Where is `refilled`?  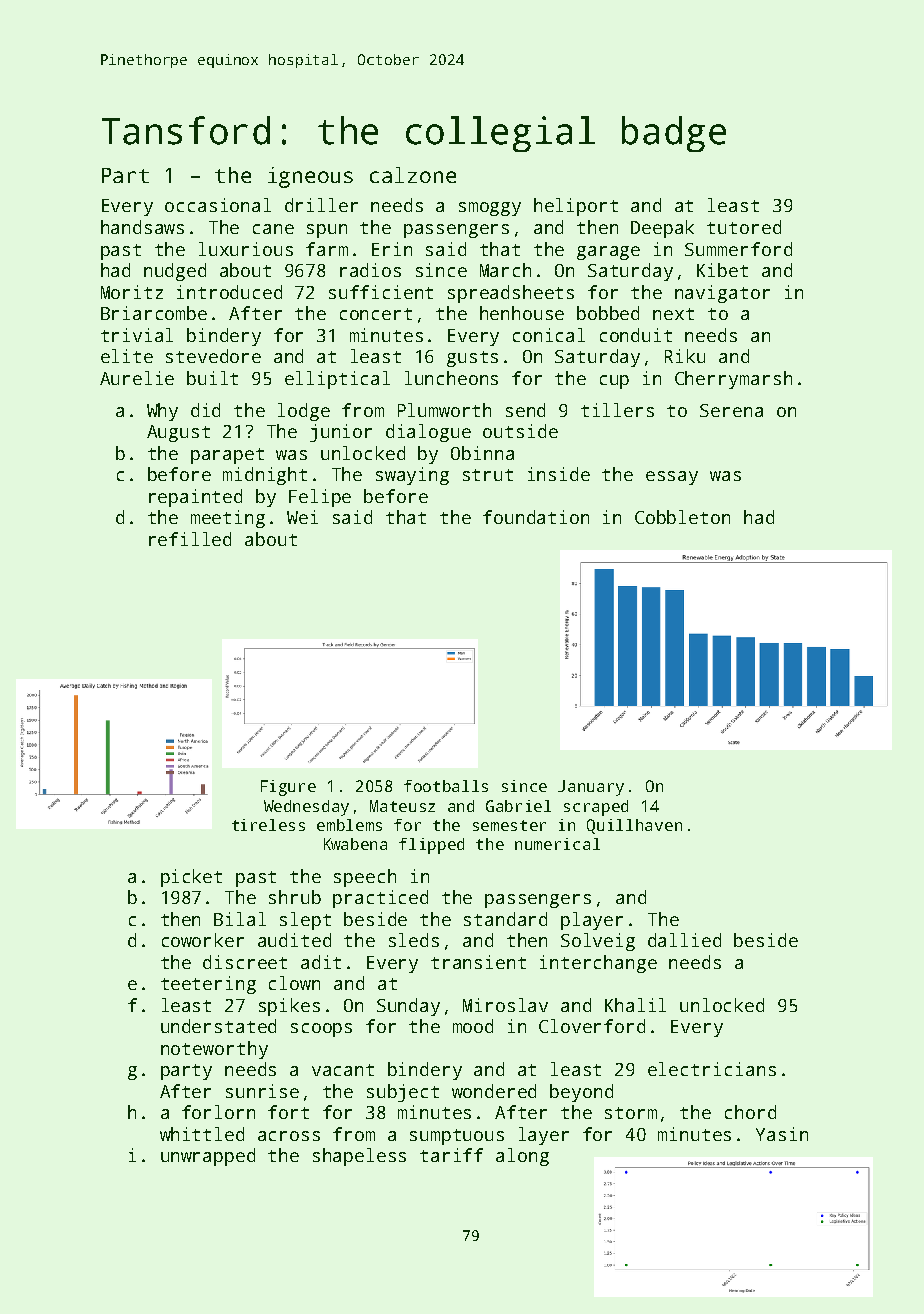
refilled is located at coordinates (190, 539).
